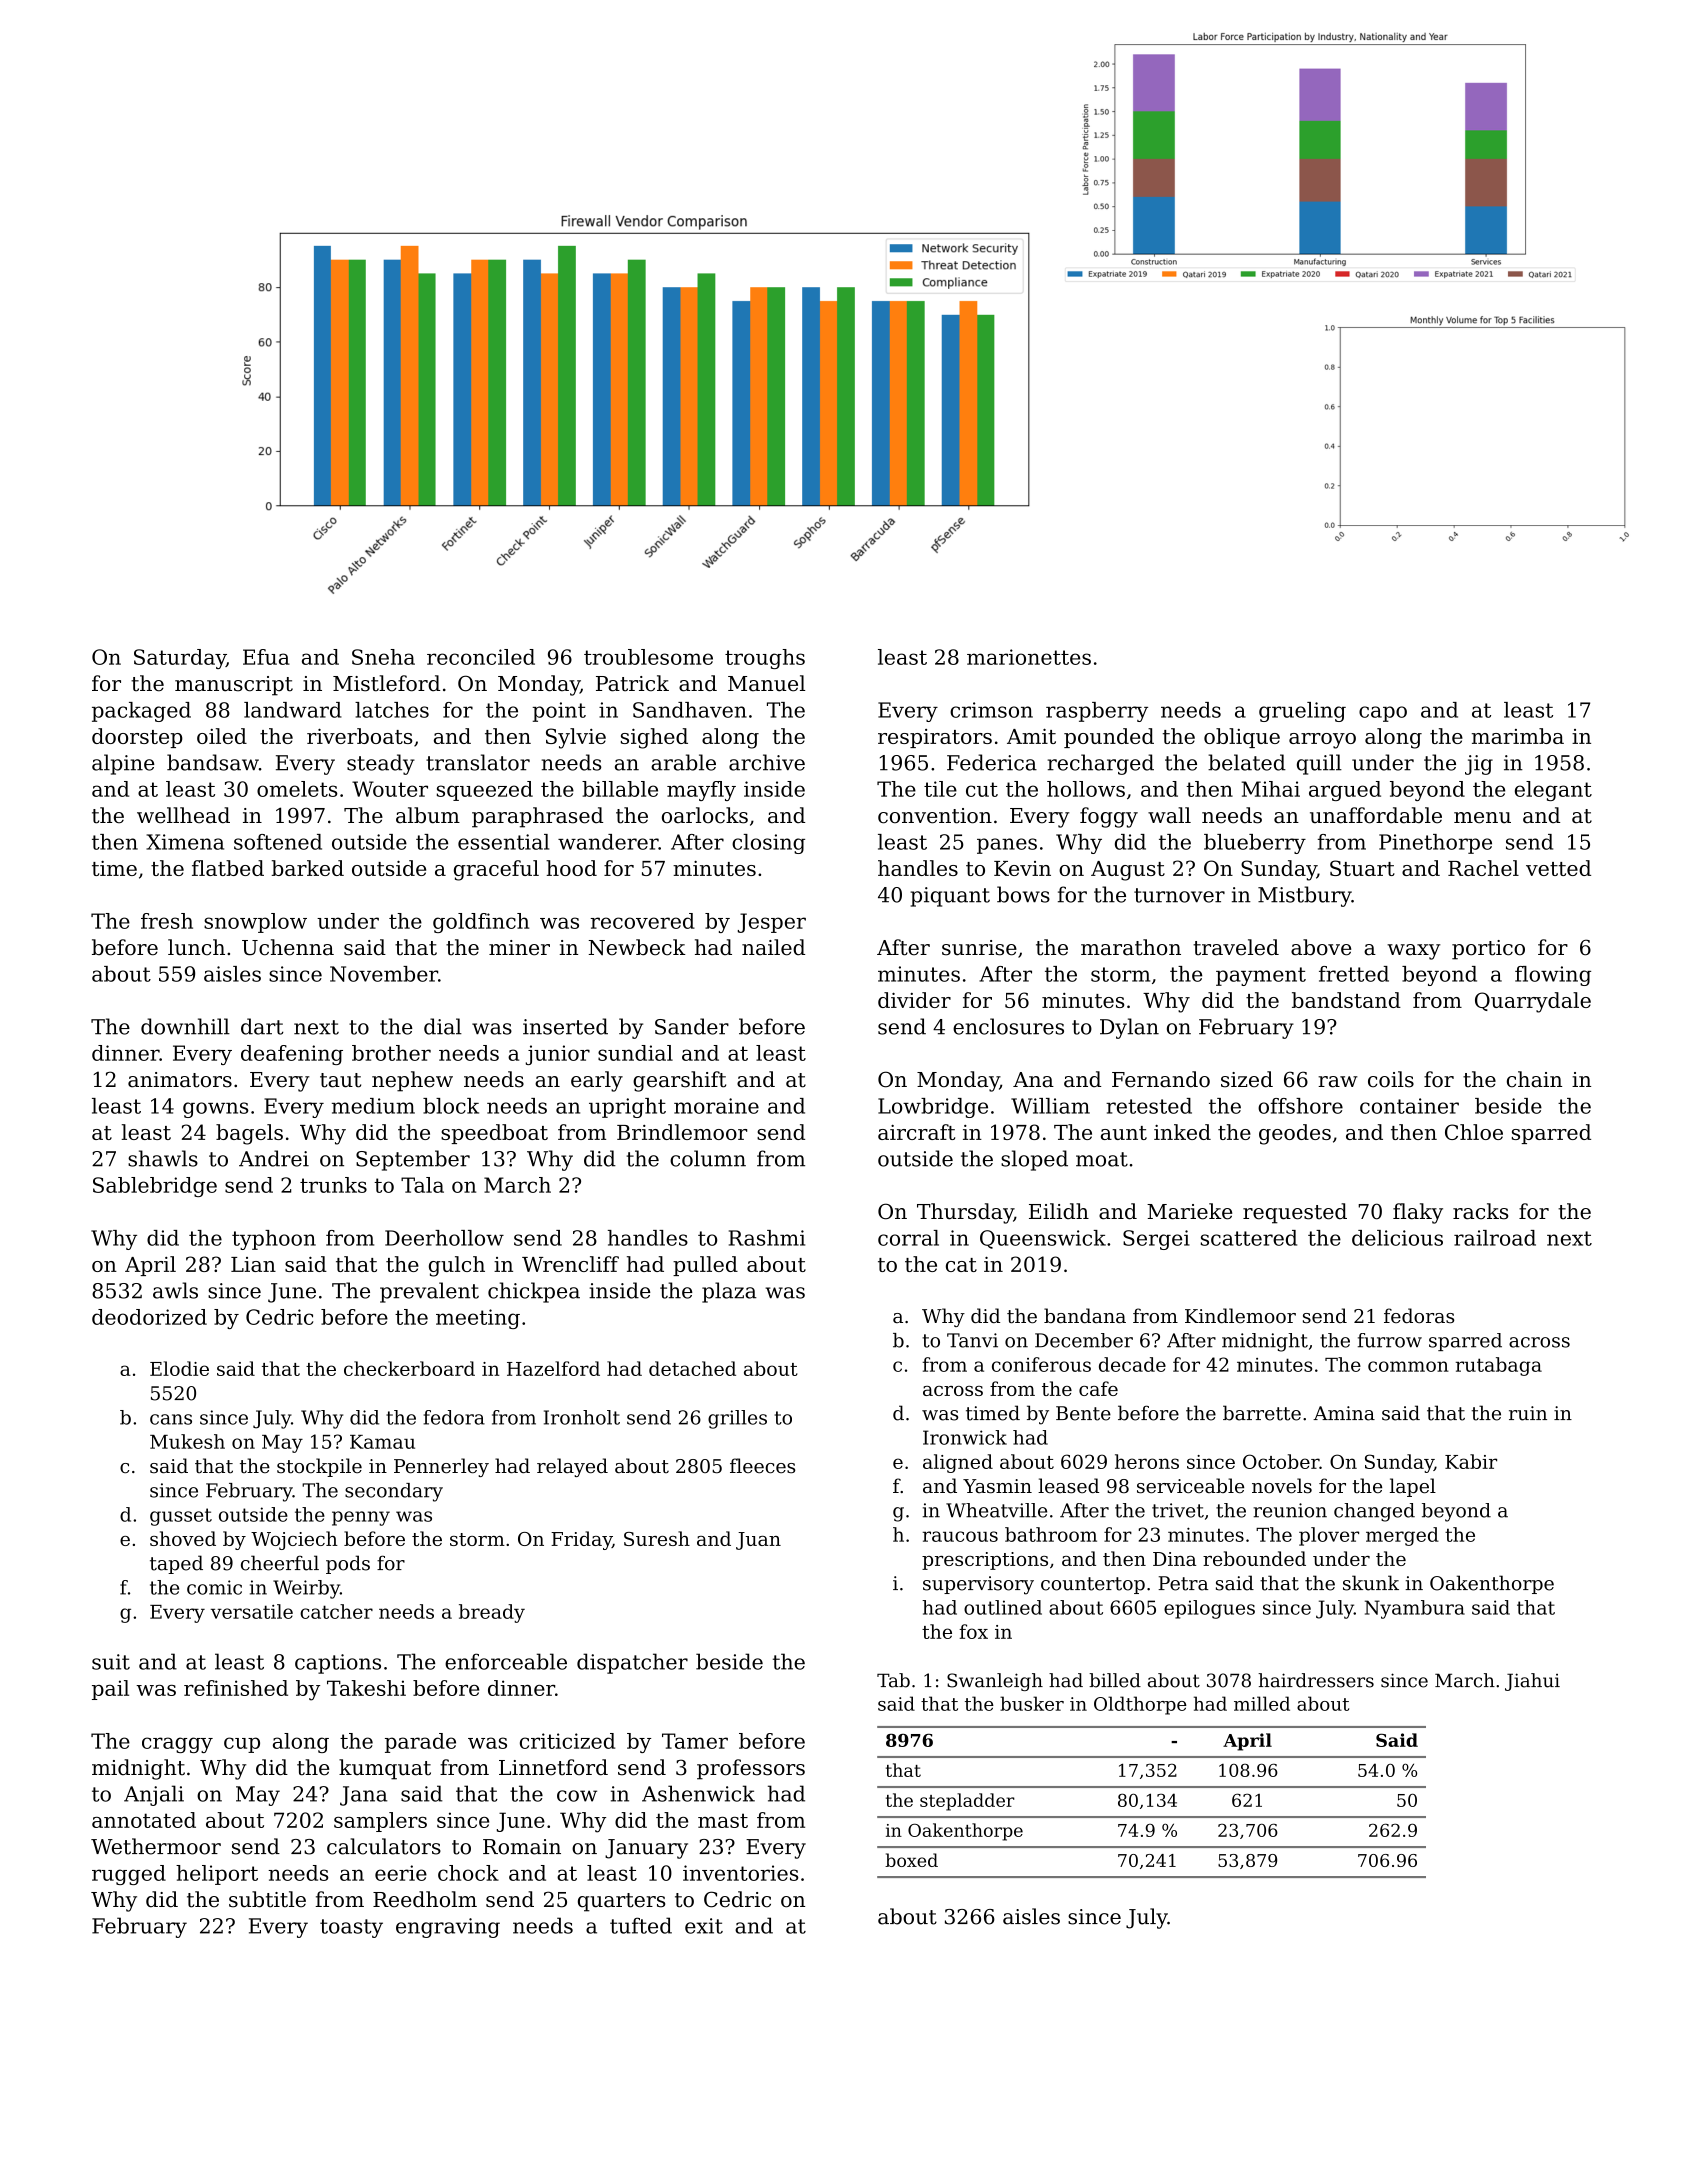  Describe the element at coordinates (391, 1053) in the page. I see `brother` at that location.
